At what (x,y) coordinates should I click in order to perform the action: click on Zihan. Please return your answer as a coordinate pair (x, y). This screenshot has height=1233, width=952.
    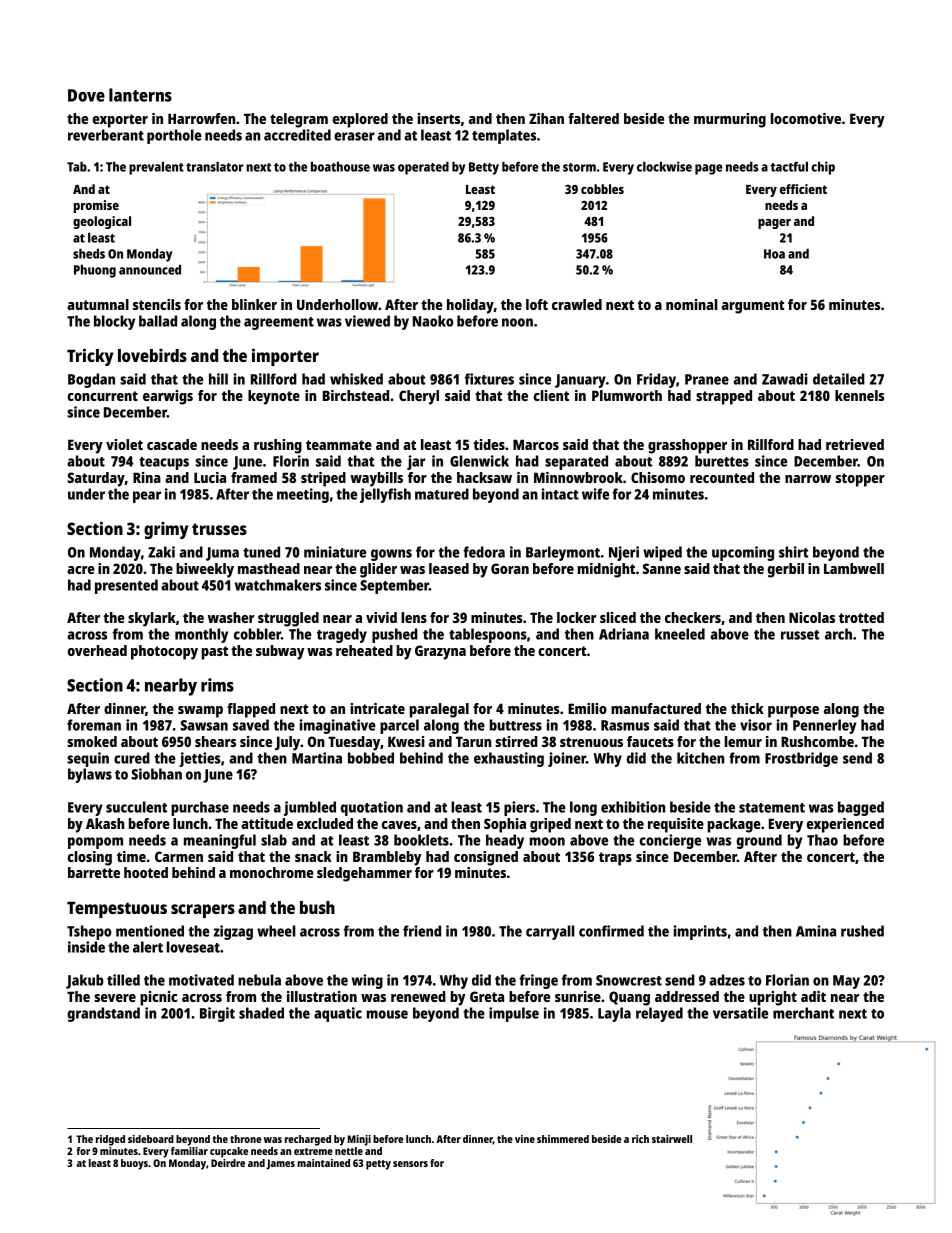
    Looking at the image, I should click on (546, 118).
